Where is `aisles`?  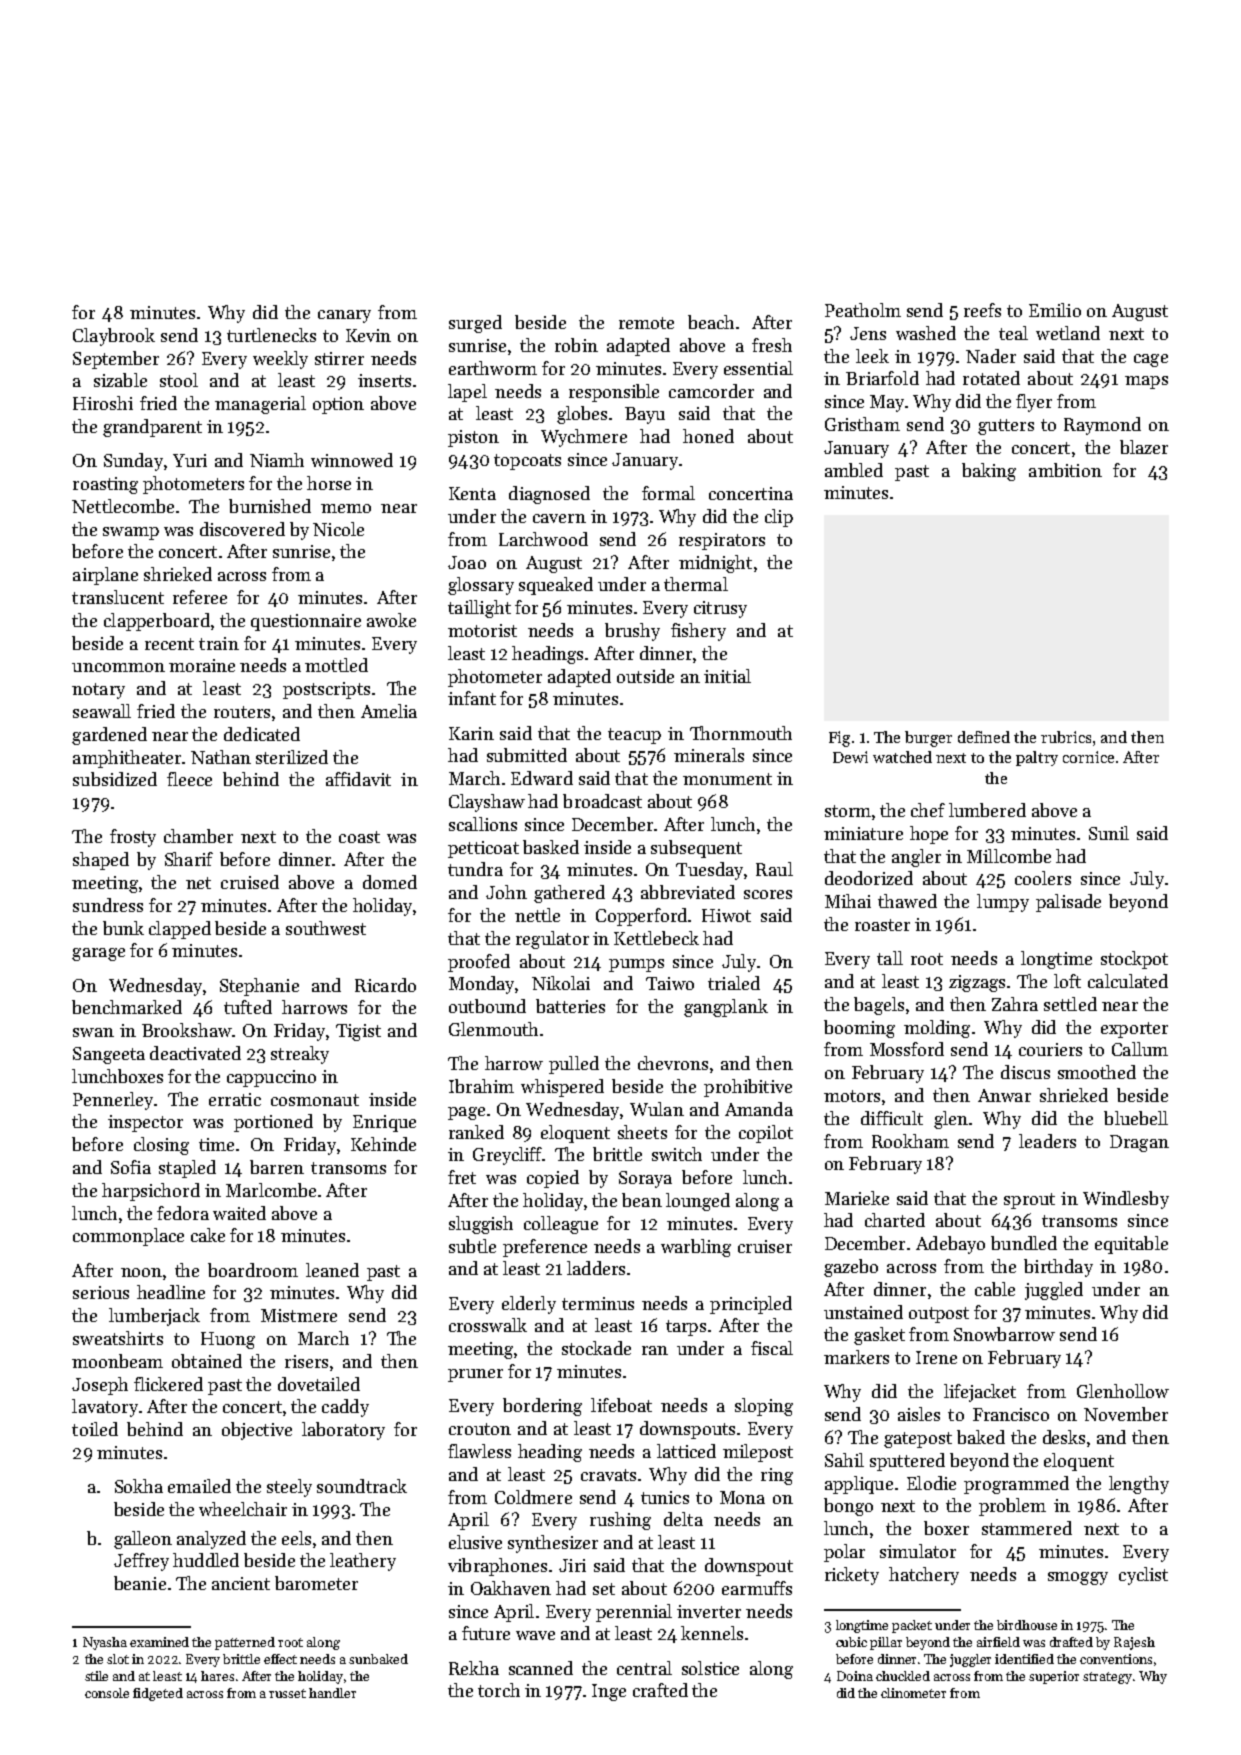 aisles is located at coordinates (919, 1414).
